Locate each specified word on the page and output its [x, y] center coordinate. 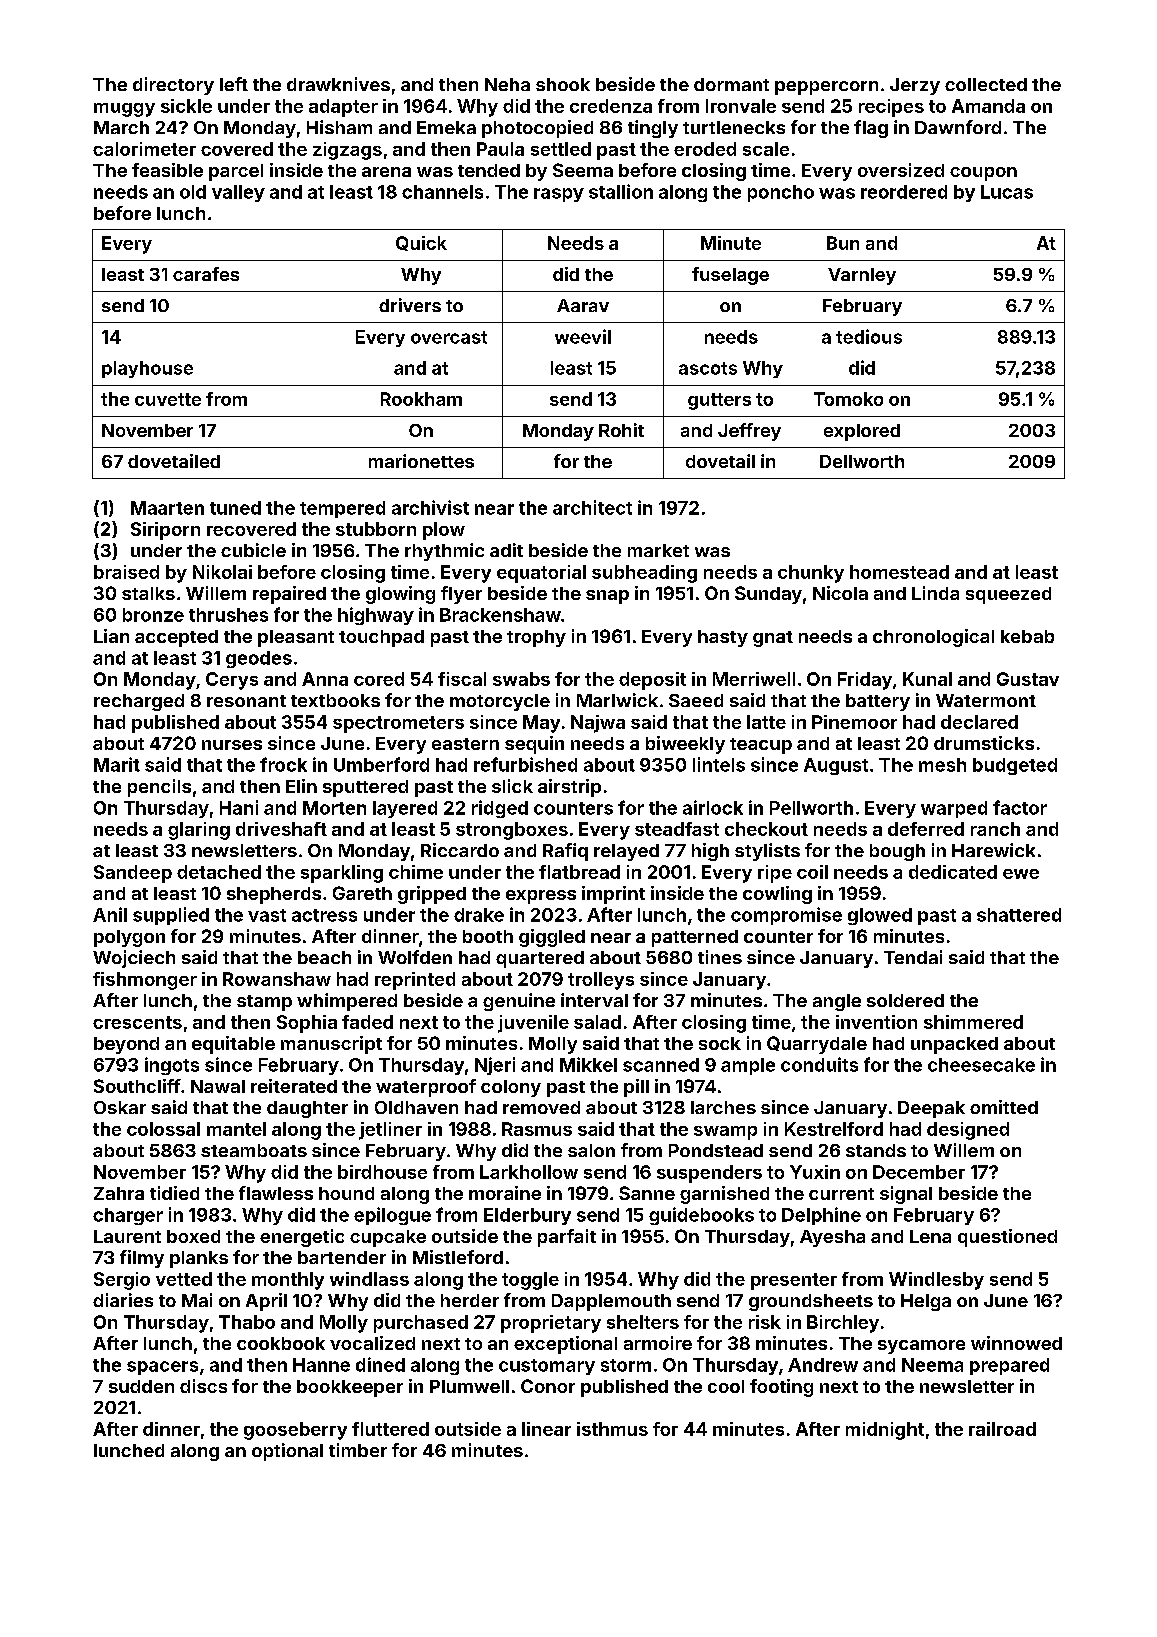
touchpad [381, 638]
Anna [325, 679]
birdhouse [382, 1172]
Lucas [1007, 192]
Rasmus [537, 1129]
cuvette [168, 399]
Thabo [247, 1322]
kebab [1027, 636]
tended [489, 170]
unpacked [954, 1045]
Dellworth [862, 461]
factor [1020, 807]
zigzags [347, 151]
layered [405, 809]
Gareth [362, 893]
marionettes [421, 461]
